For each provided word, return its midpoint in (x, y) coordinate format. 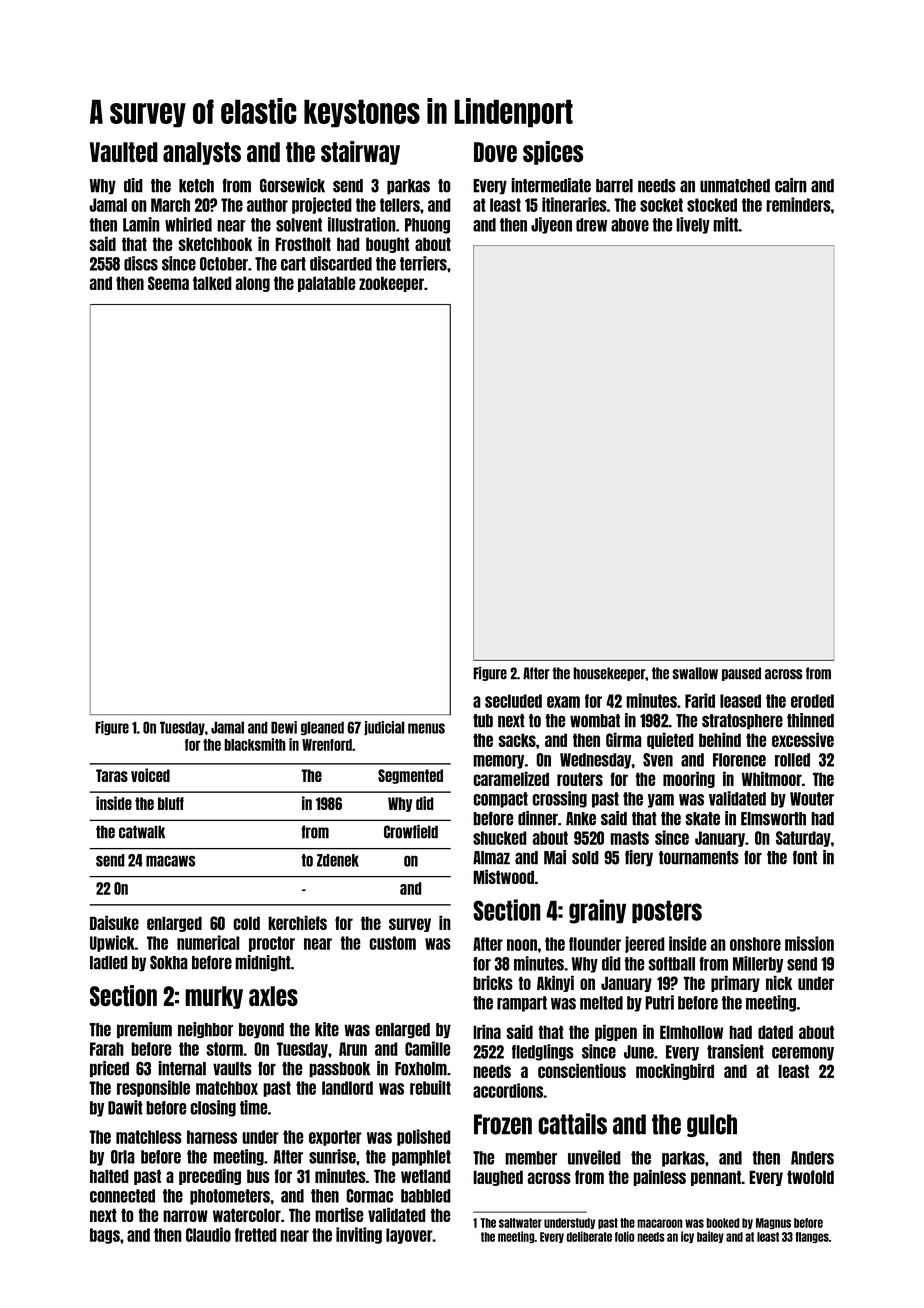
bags (105, 1236)
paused (741, 674)
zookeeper (391, 284)
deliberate (589, 1236)
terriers (423, 263)
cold (246, 923)
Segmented (410, 776)
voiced (150, 775)
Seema (168, 283)
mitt (725, 224)
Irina (487, 1031)
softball (671, 964)
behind (720, 739)
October (224, 264)
